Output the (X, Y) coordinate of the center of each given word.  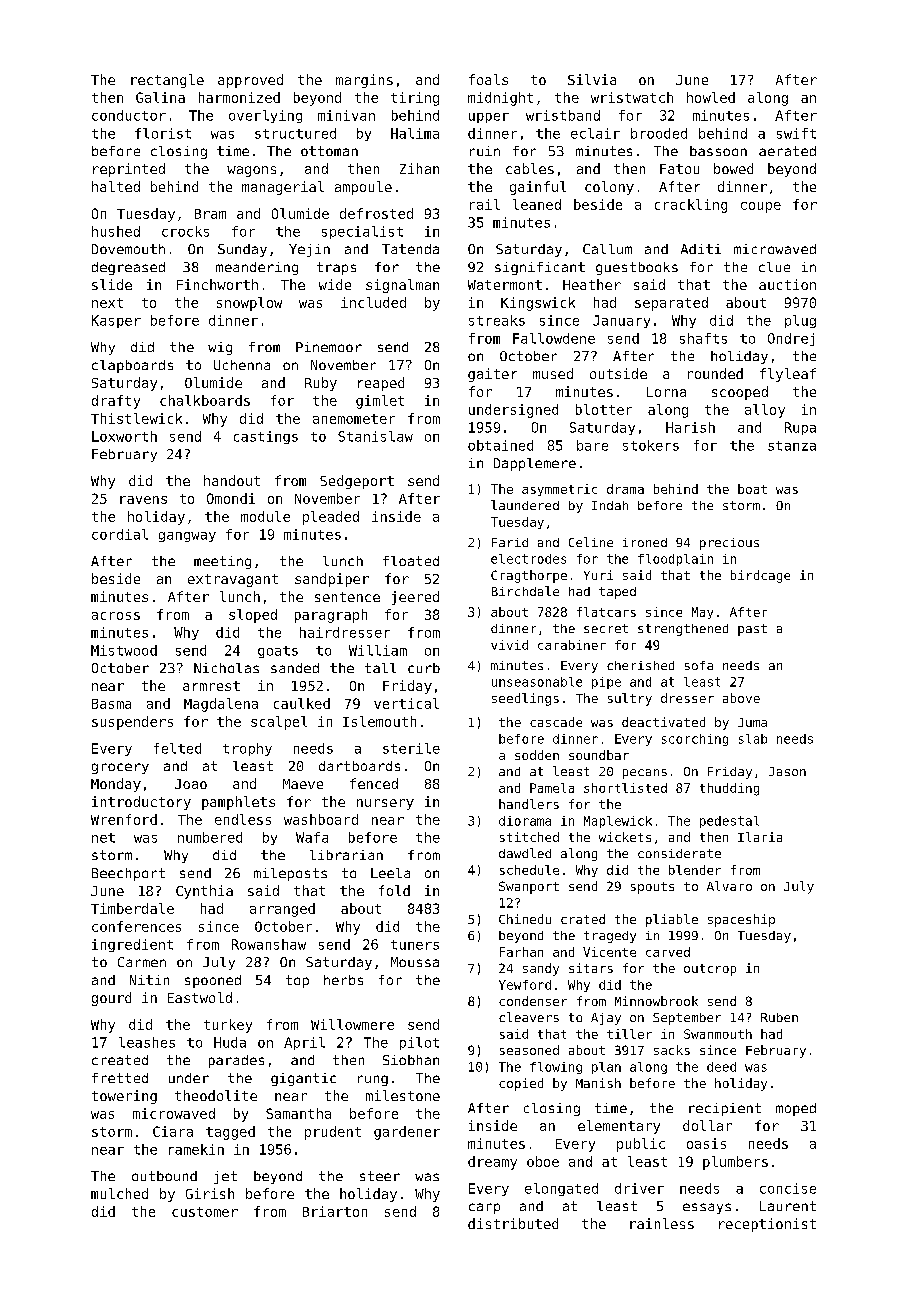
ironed (645, 542)
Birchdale (525, 591)
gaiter (492, 375)
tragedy (610, 937)
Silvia (592, 79)
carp (484, 1208)
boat (752, 489)
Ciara (173, 1131)
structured (295, 133)
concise (788, 1188)
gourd (111, 999)
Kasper (116, 321)
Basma (111, 704)
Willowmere (352, 1024)
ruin (485, 151)
